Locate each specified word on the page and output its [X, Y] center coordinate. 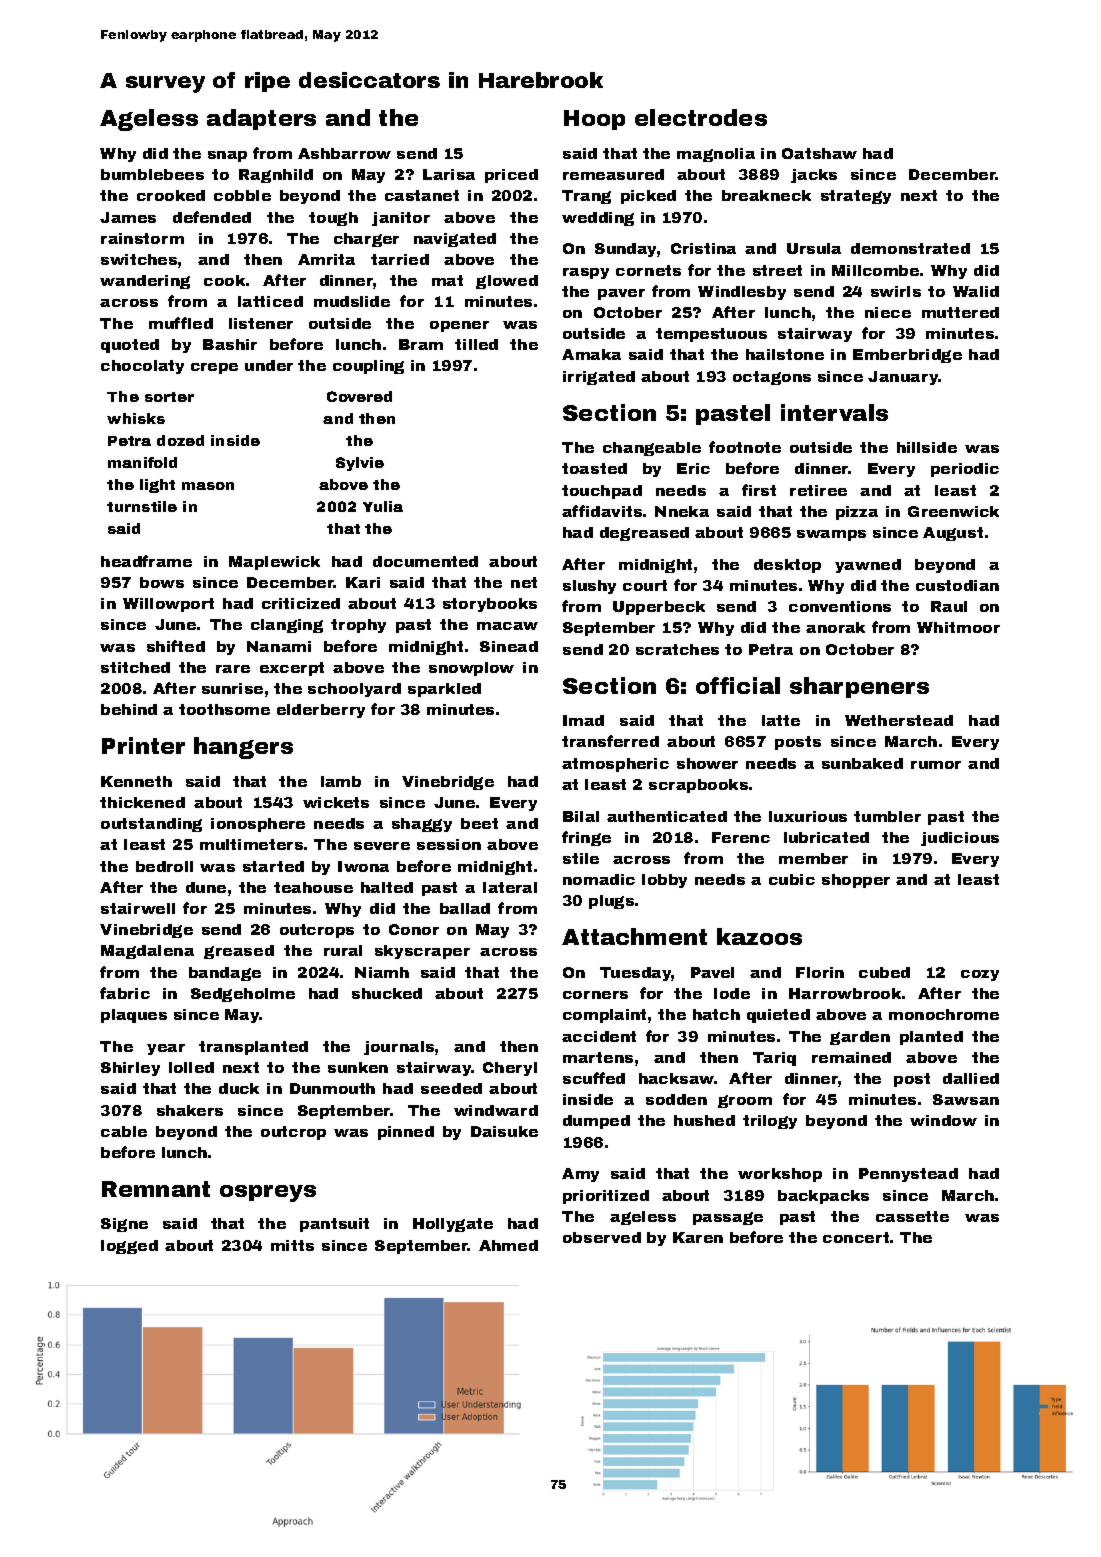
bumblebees [152, 174]
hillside [927, 447]
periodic [965, 470]
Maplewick [274, 563]
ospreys [268, 1193]
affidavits [602, 511]
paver [621, 294]
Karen [698, 1237]
